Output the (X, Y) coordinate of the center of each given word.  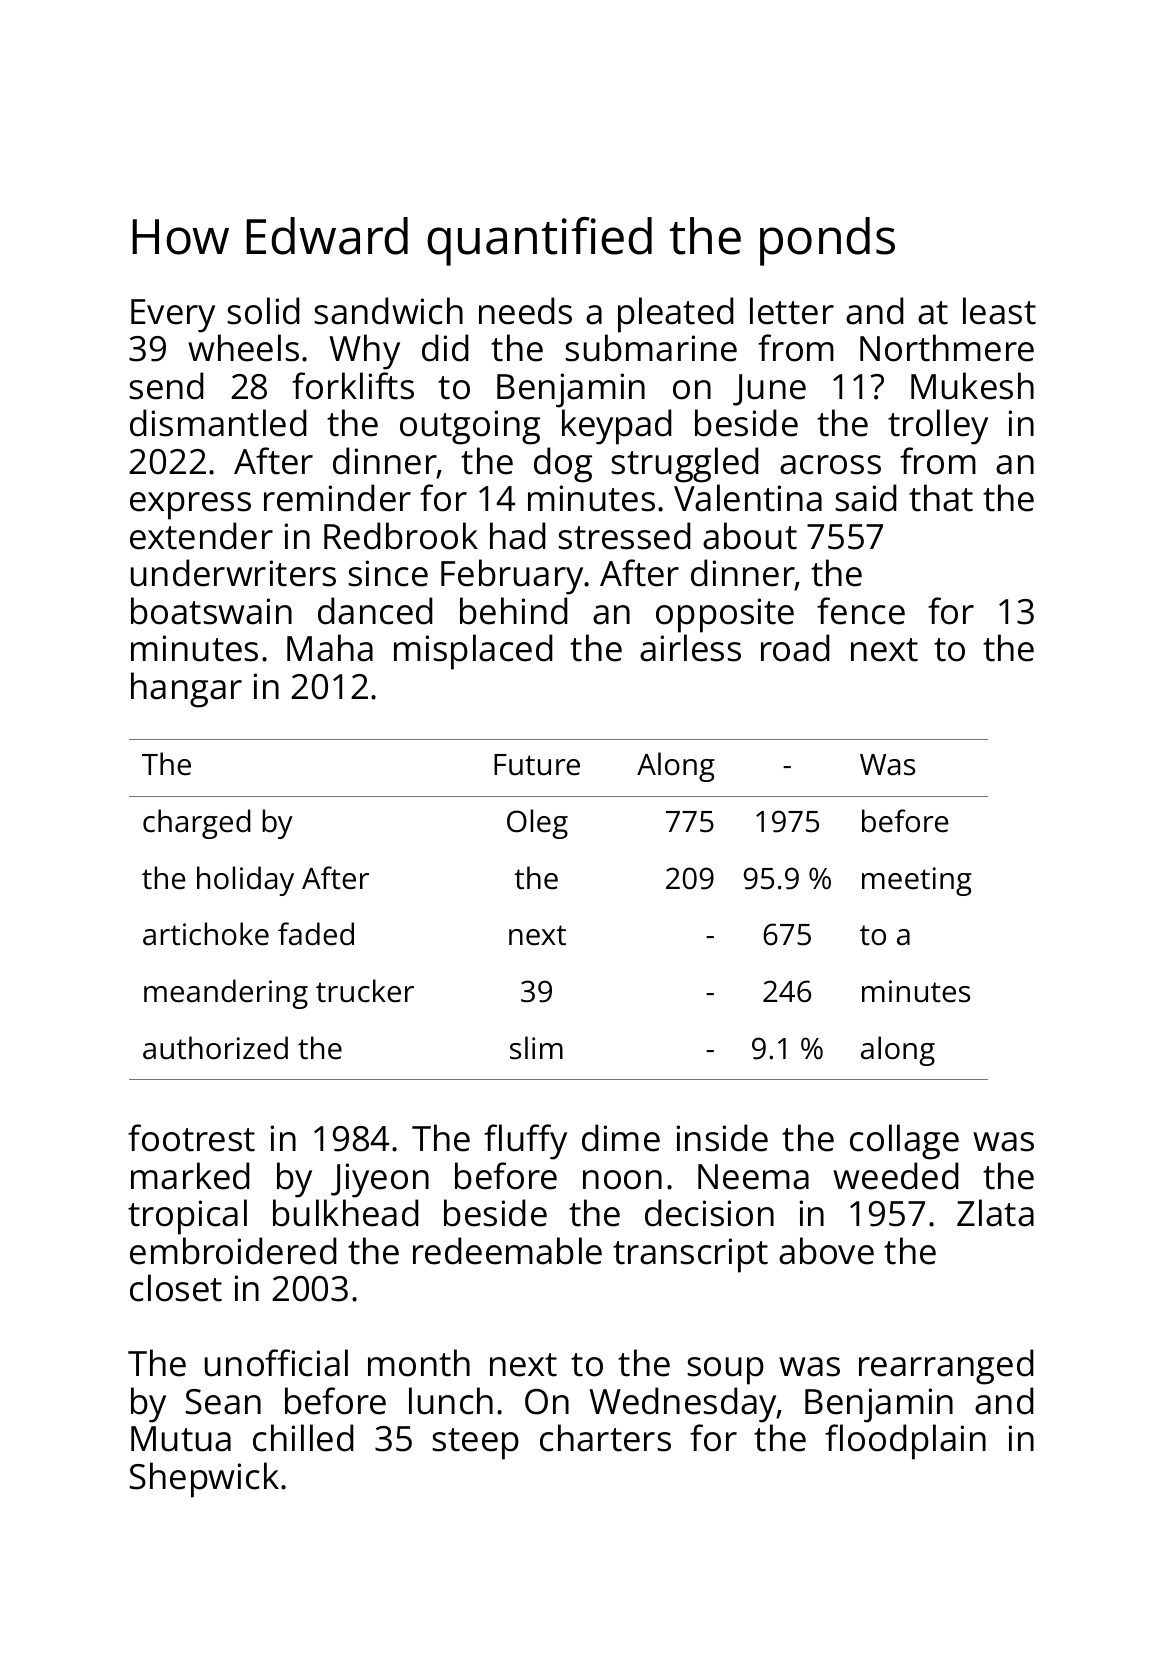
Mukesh (972, 386)
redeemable (507, 1251)
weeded (896, 1176)
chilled (303, 1438)
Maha (330, 648)
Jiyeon (380, 1180)
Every (173, 316)
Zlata (995, 1213)
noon (622, 1180)
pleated (676, 315)
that (941, 498)
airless (690, 648)
